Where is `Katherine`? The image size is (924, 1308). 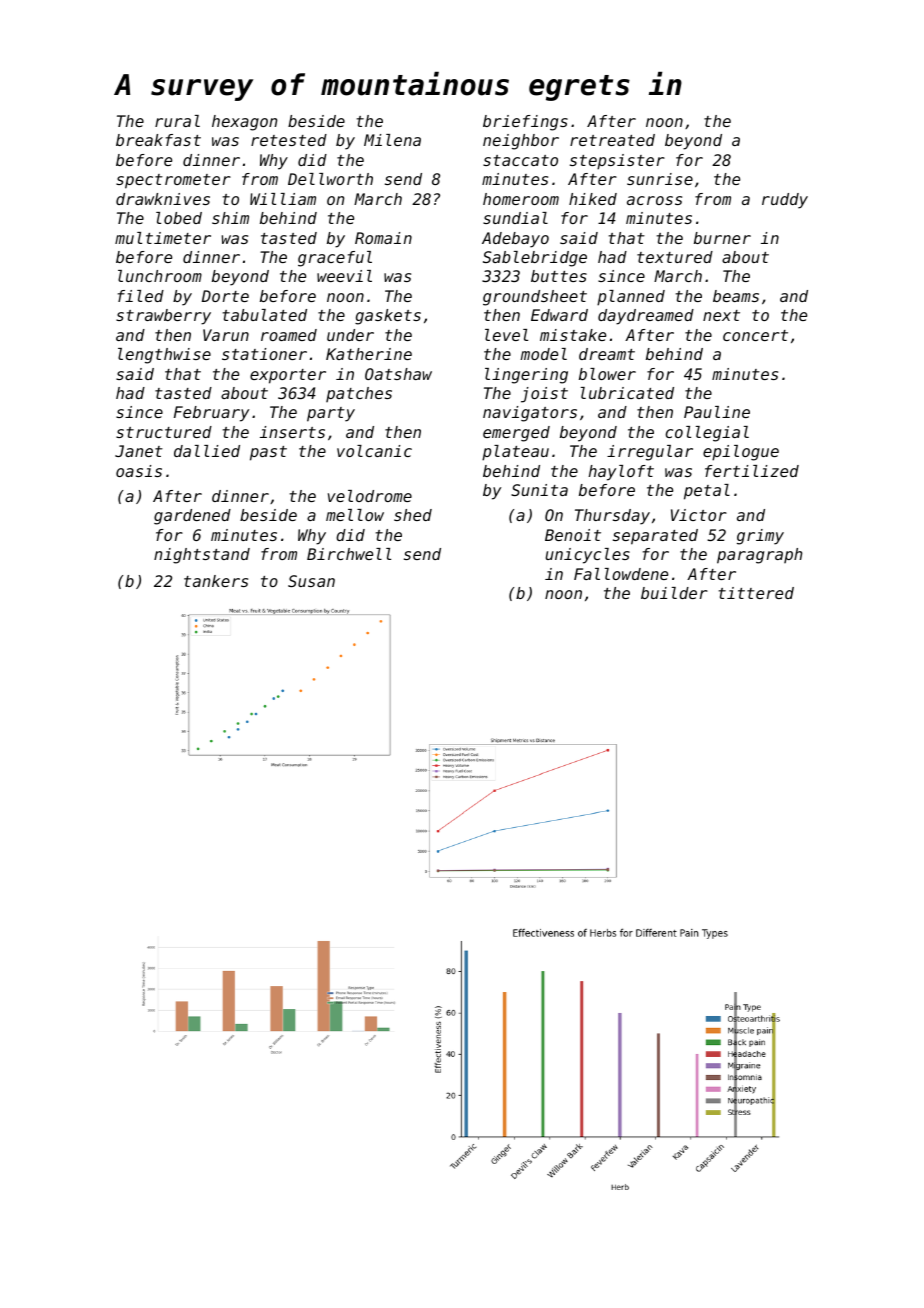
Katherine is located at coordinates (369, 354).
